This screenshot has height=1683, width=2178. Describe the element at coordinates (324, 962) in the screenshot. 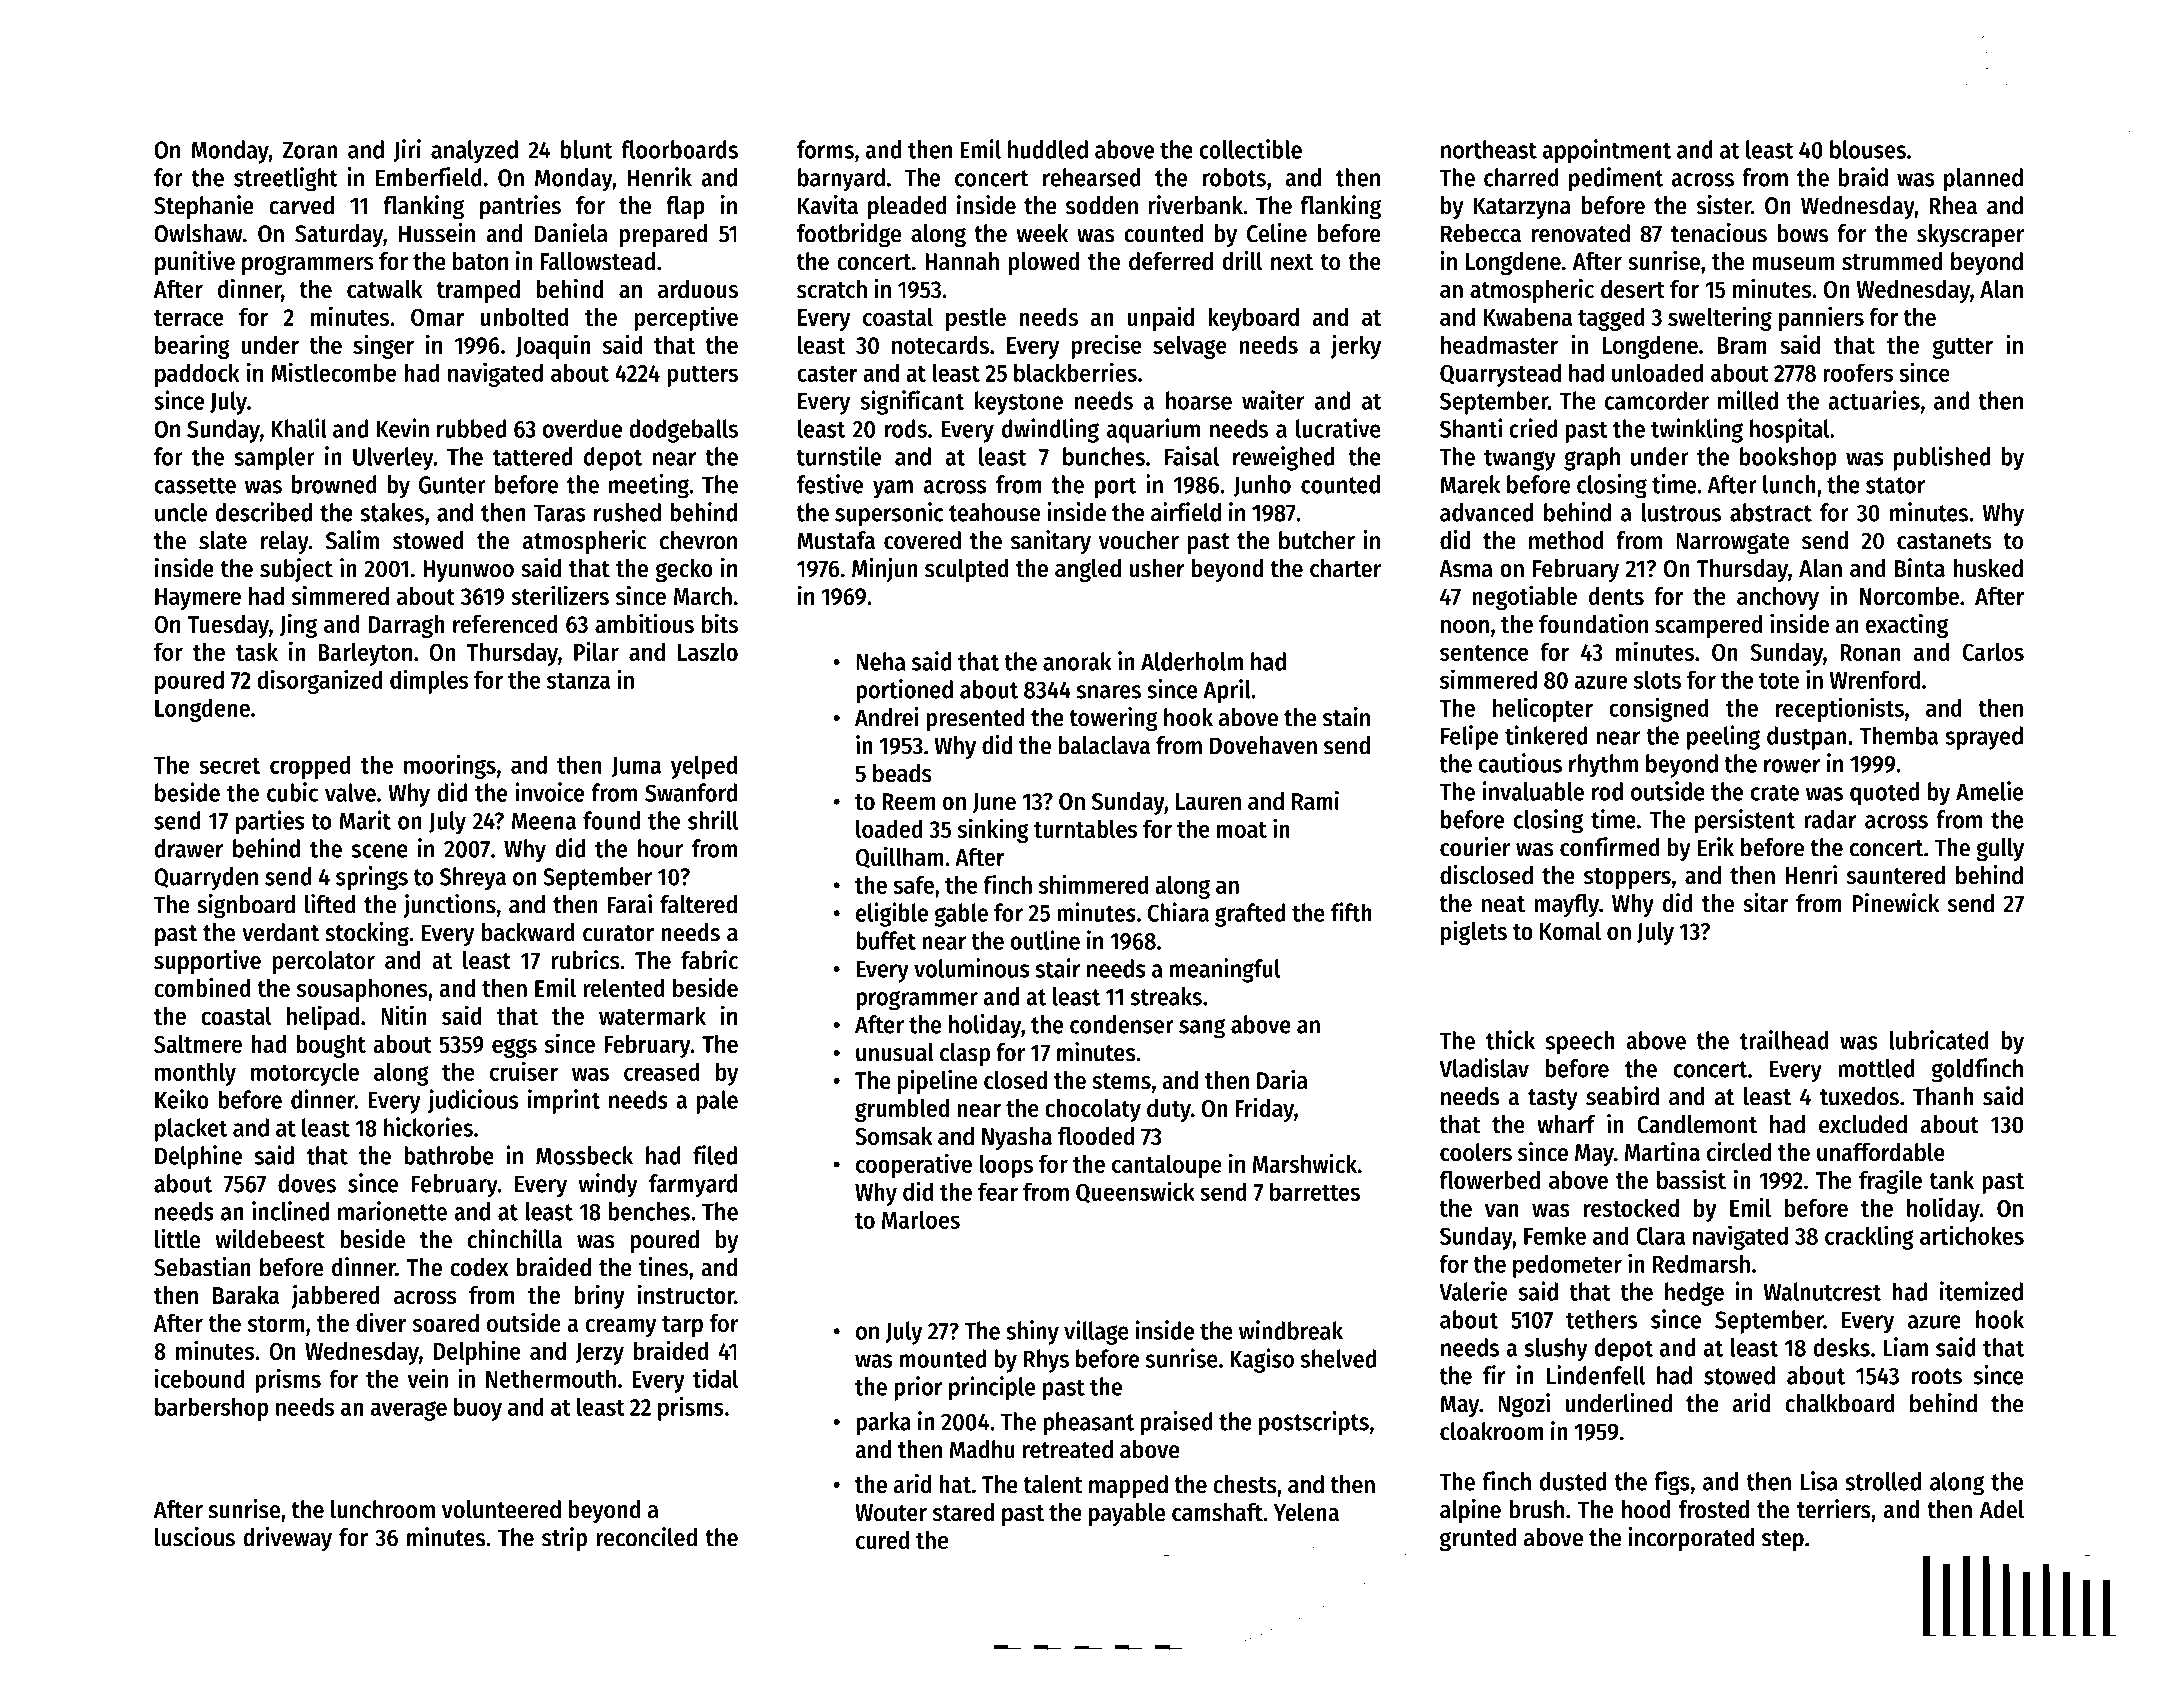

I see `percolator` at that location.
